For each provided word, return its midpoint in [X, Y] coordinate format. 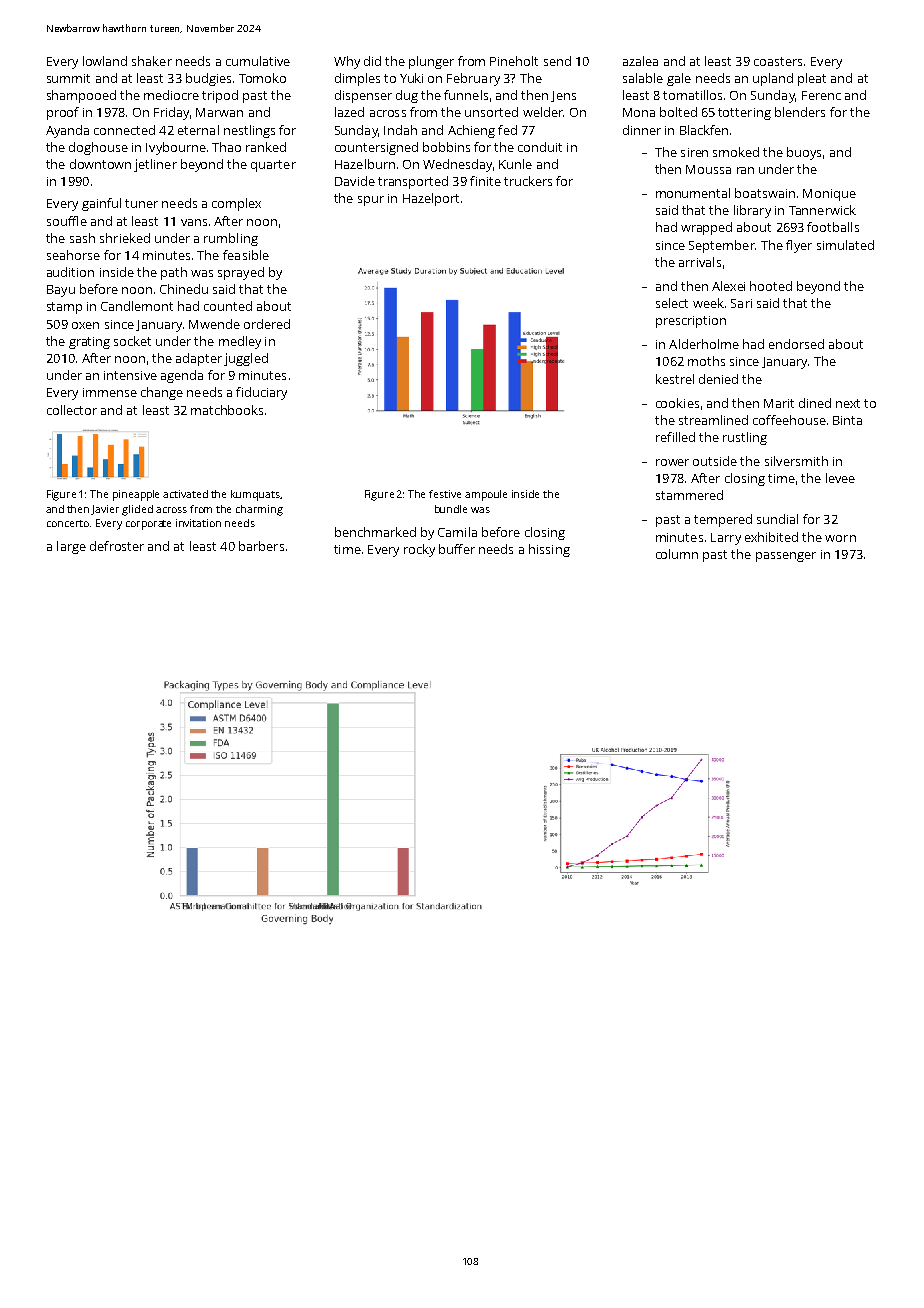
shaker [152, 61]
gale [679, 79]
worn [840, 538]
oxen [85, 325]
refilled [675, 437]
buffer [457, 549]
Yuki [411, 78]
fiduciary [261, 393]
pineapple [136, 495]
